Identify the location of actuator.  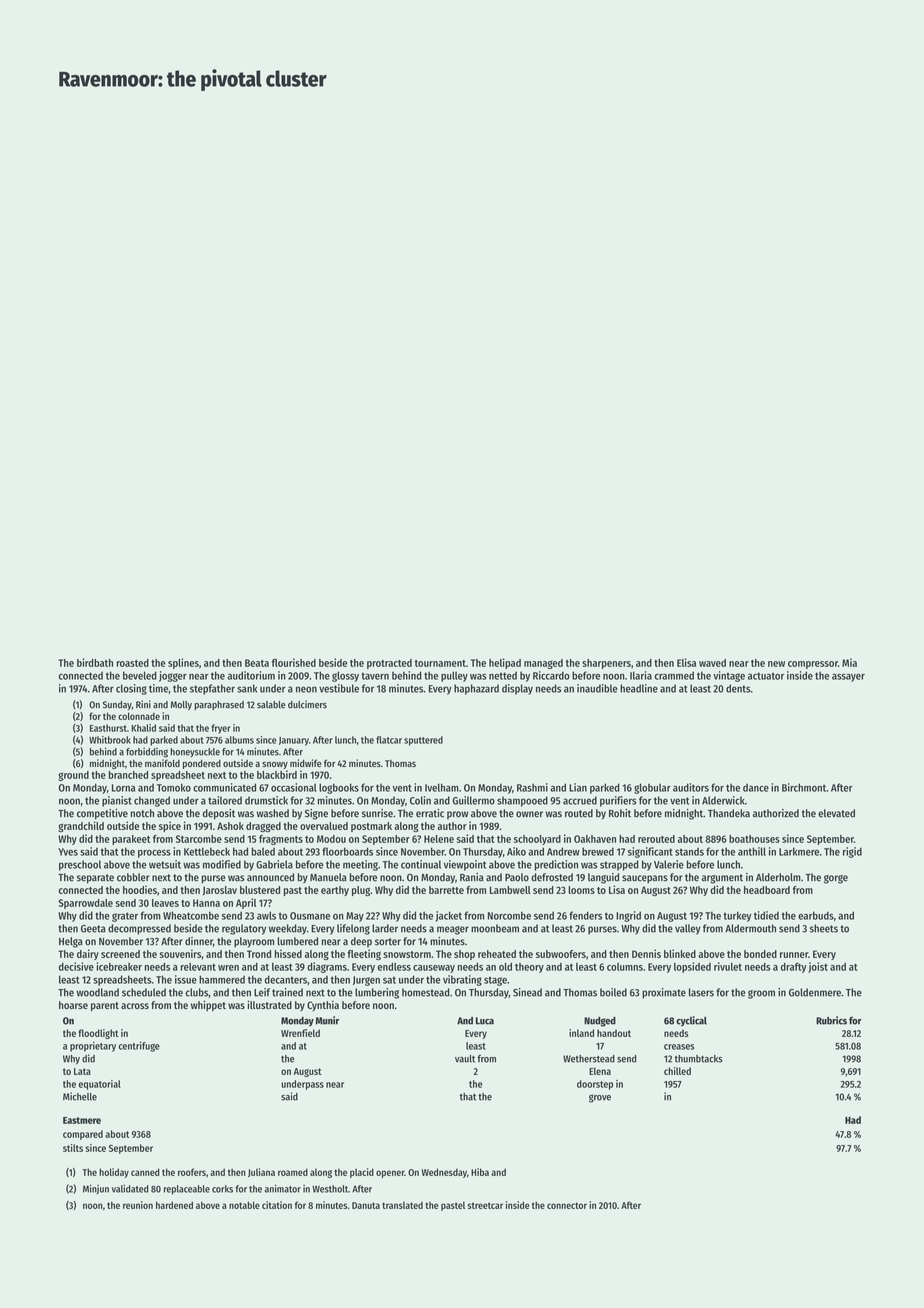
(766, 676).
